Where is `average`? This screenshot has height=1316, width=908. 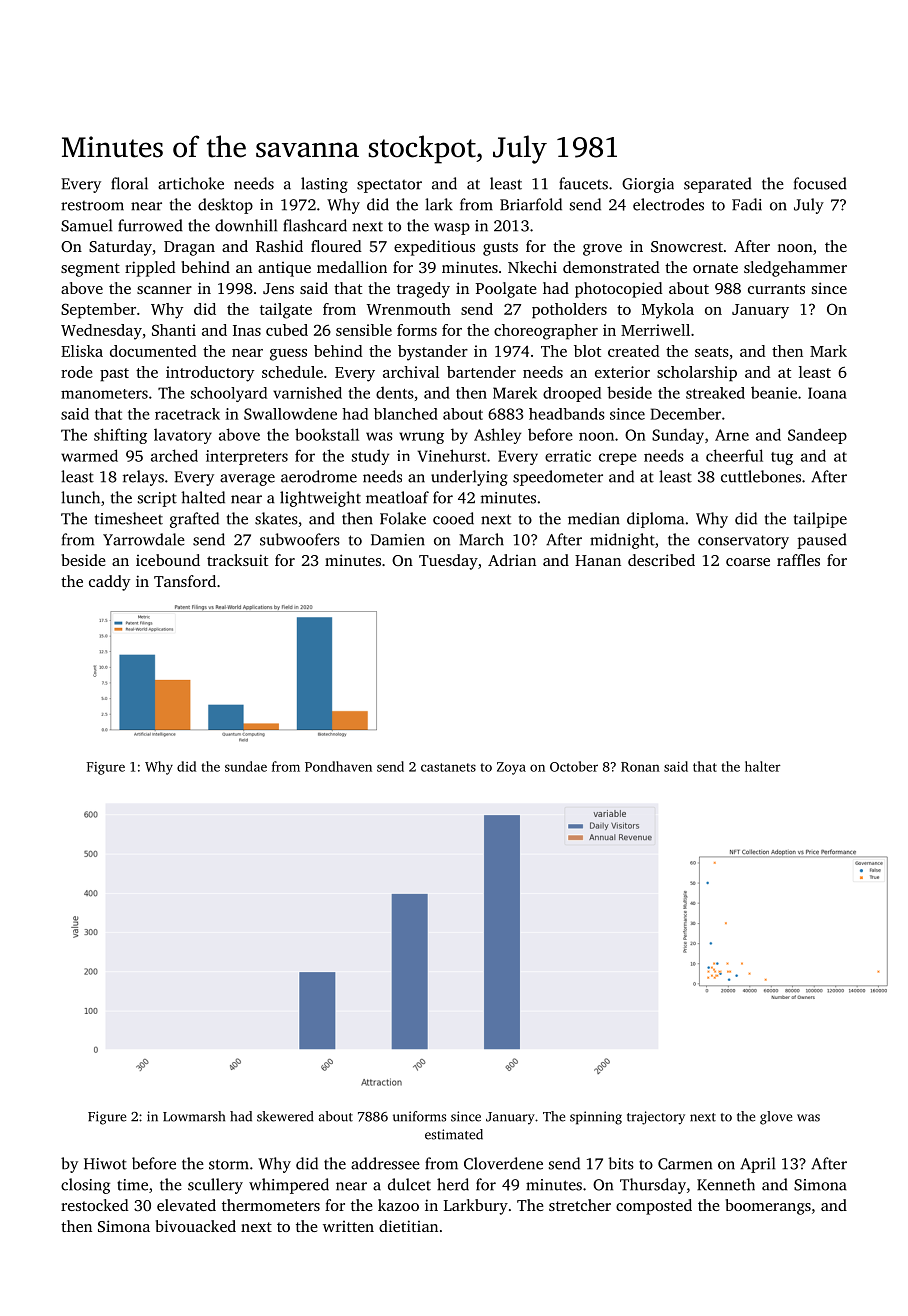 average is located at coordinates (247, 480).
